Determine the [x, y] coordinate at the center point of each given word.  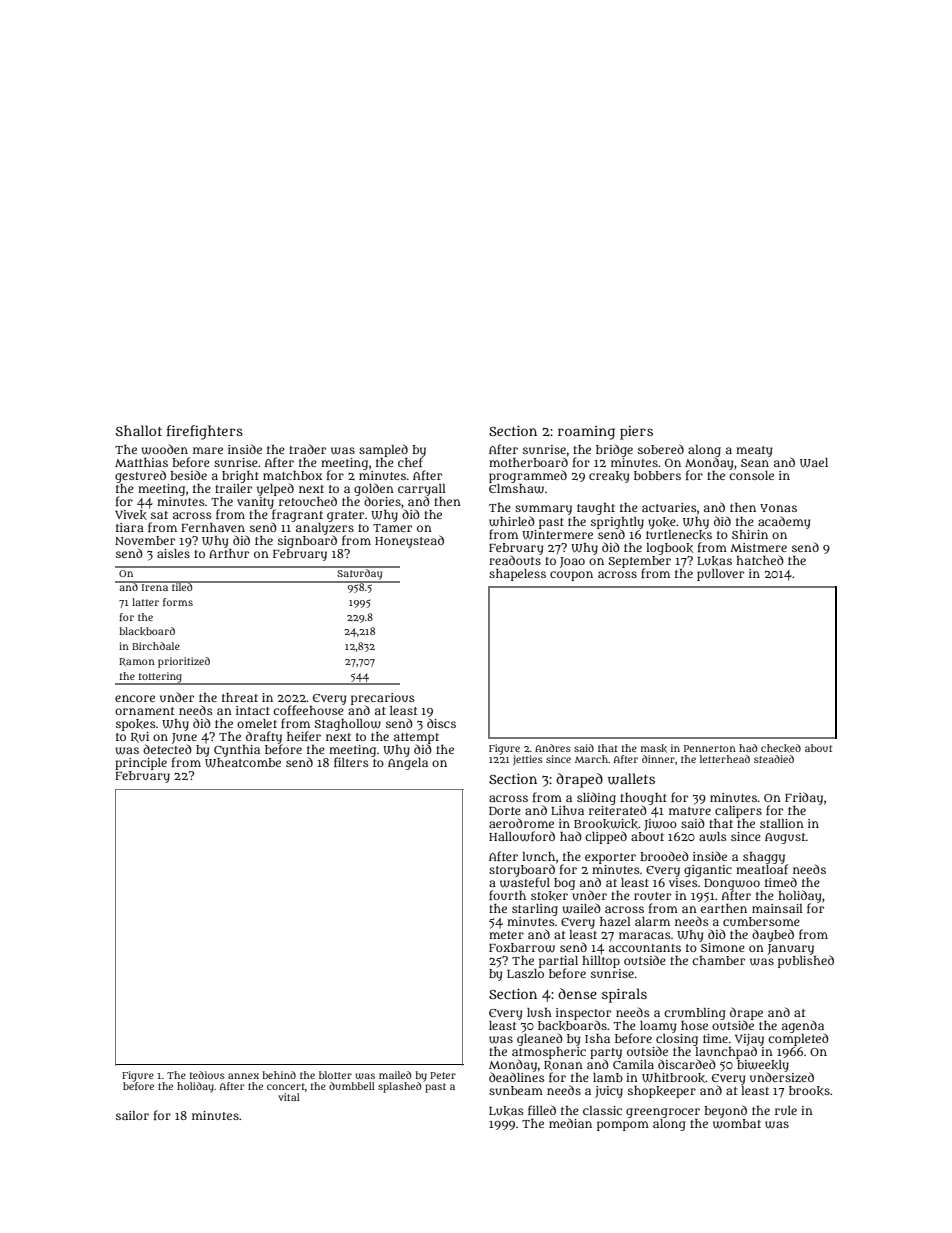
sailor [132, 1115]
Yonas [778, 508]
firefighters [205, 432]
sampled [383, 450]
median [570, 1123]
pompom [623, 1126]
